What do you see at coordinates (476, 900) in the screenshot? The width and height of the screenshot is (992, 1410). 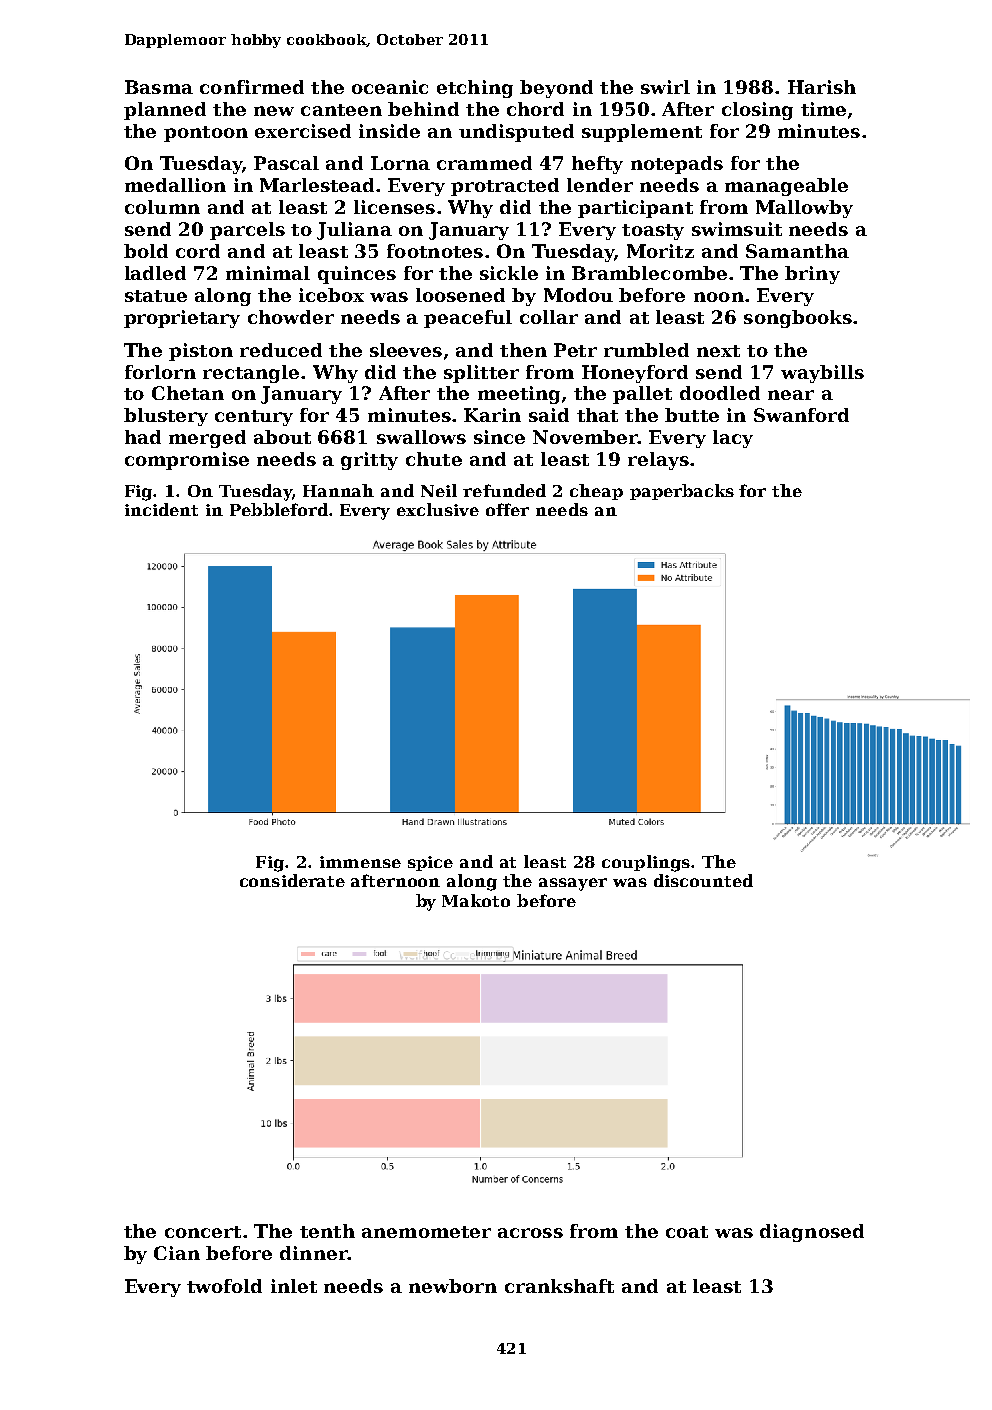 I see `Makoto` at bounding box center [476, 900].
